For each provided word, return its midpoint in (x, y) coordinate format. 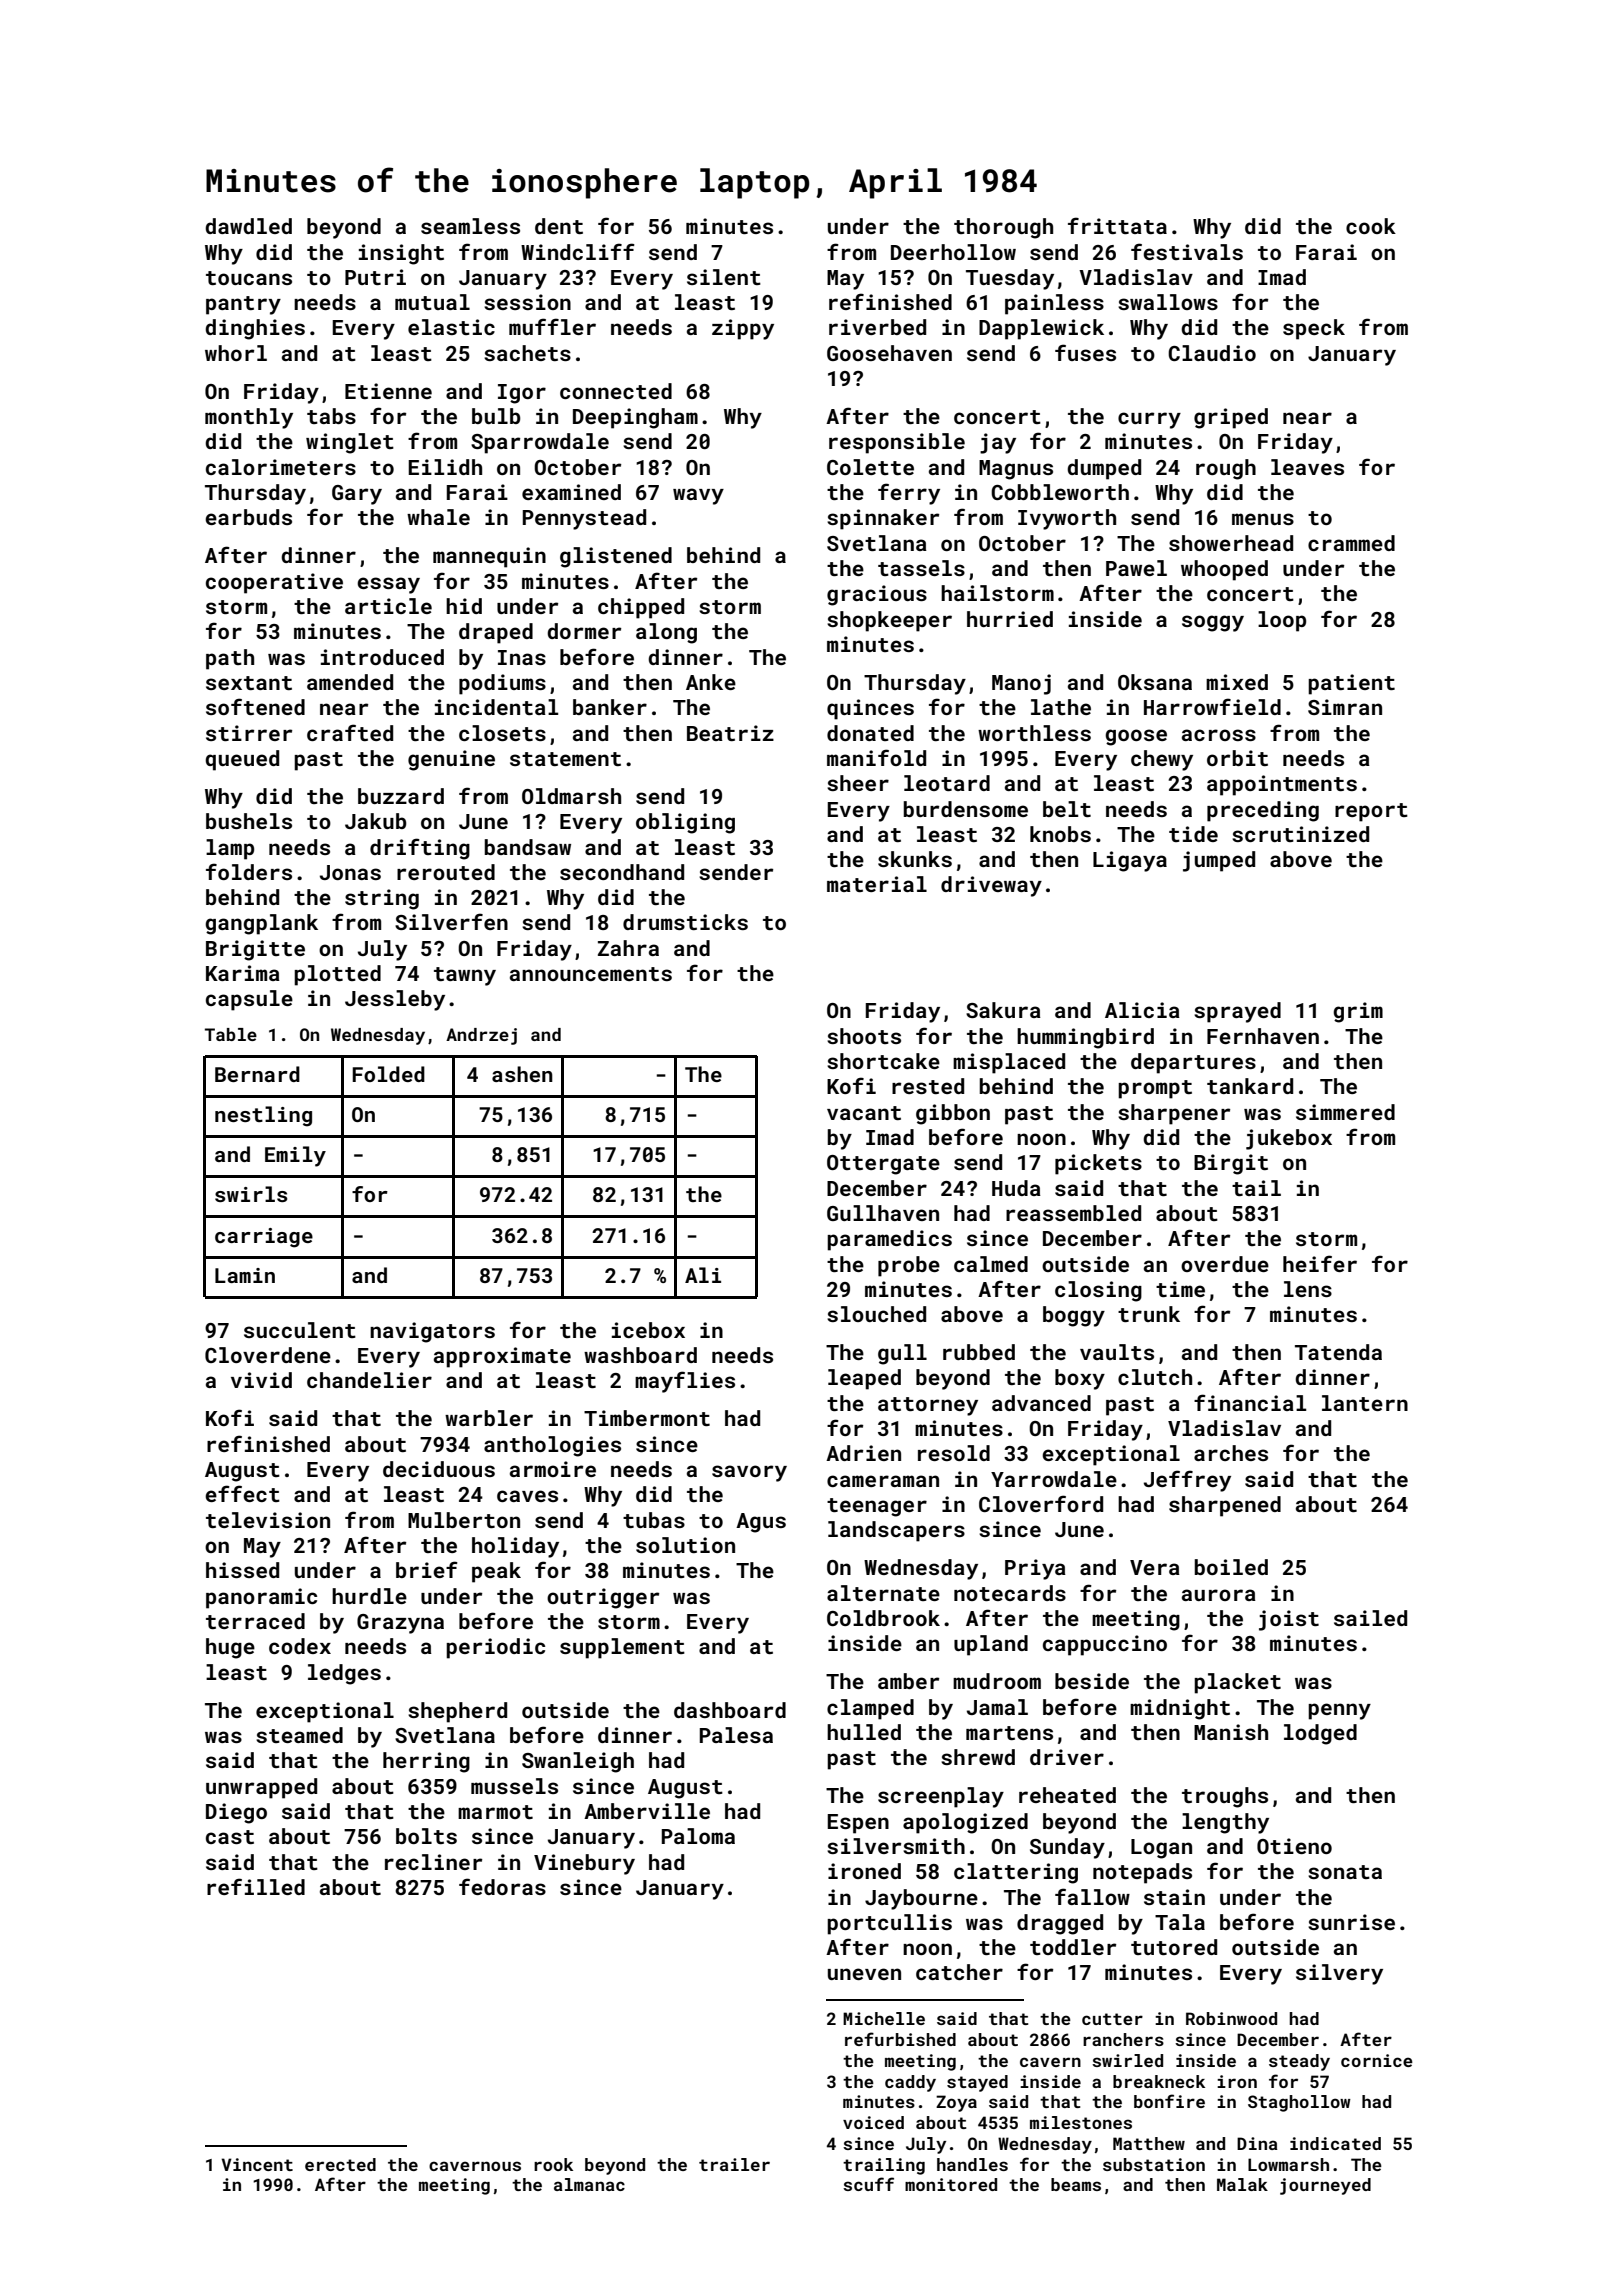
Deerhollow (953, 252)
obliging (685, 823)
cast (230, 1837)
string (382, 899)
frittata (1117, 225)
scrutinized (1300, 834)
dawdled (248, 226)
